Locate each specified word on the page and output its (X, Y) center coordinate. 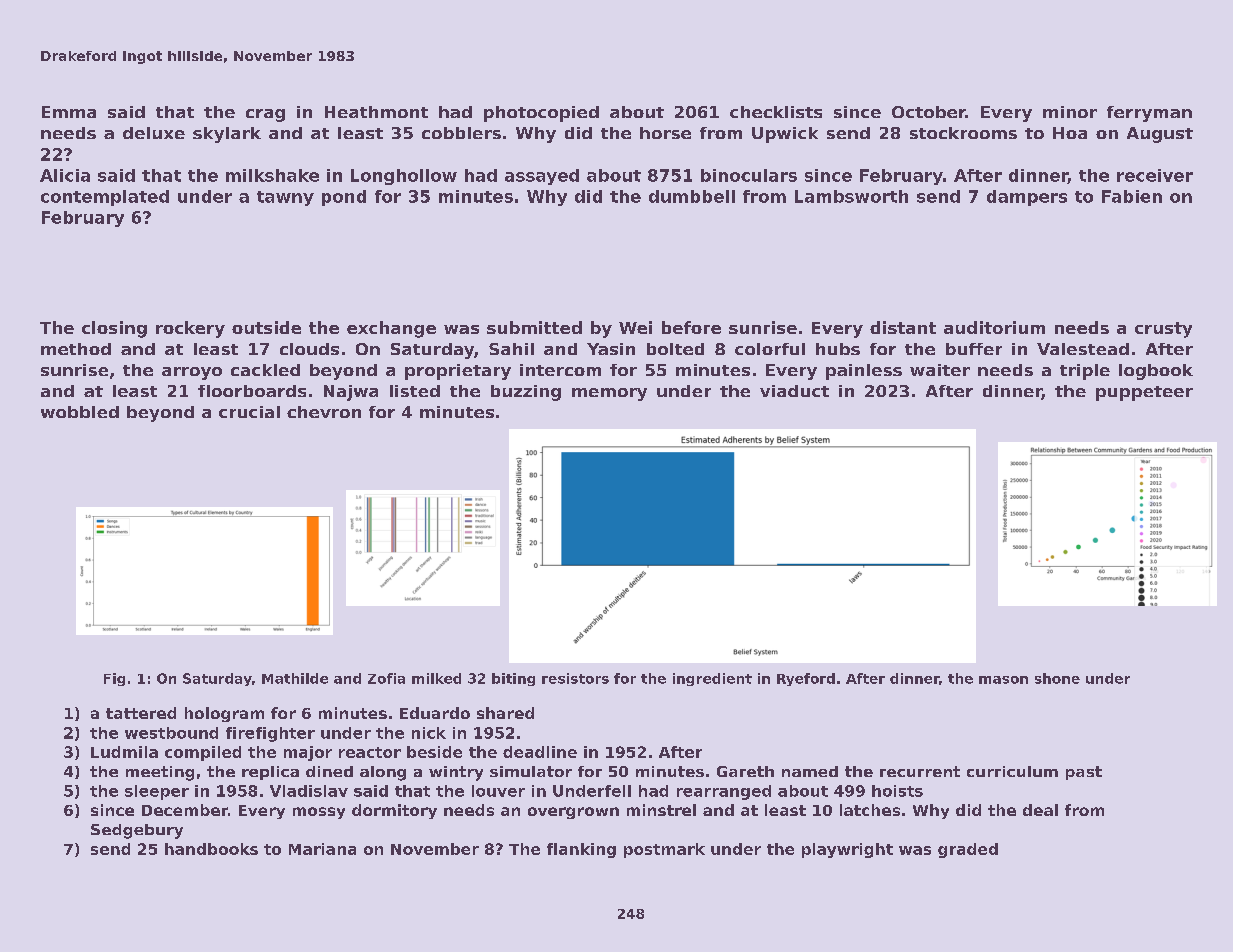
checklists (776, 112)
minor (1070, 112)
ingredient (712, 679)
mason (1003, 680)
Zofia (386, 678)
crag (265, 115)
